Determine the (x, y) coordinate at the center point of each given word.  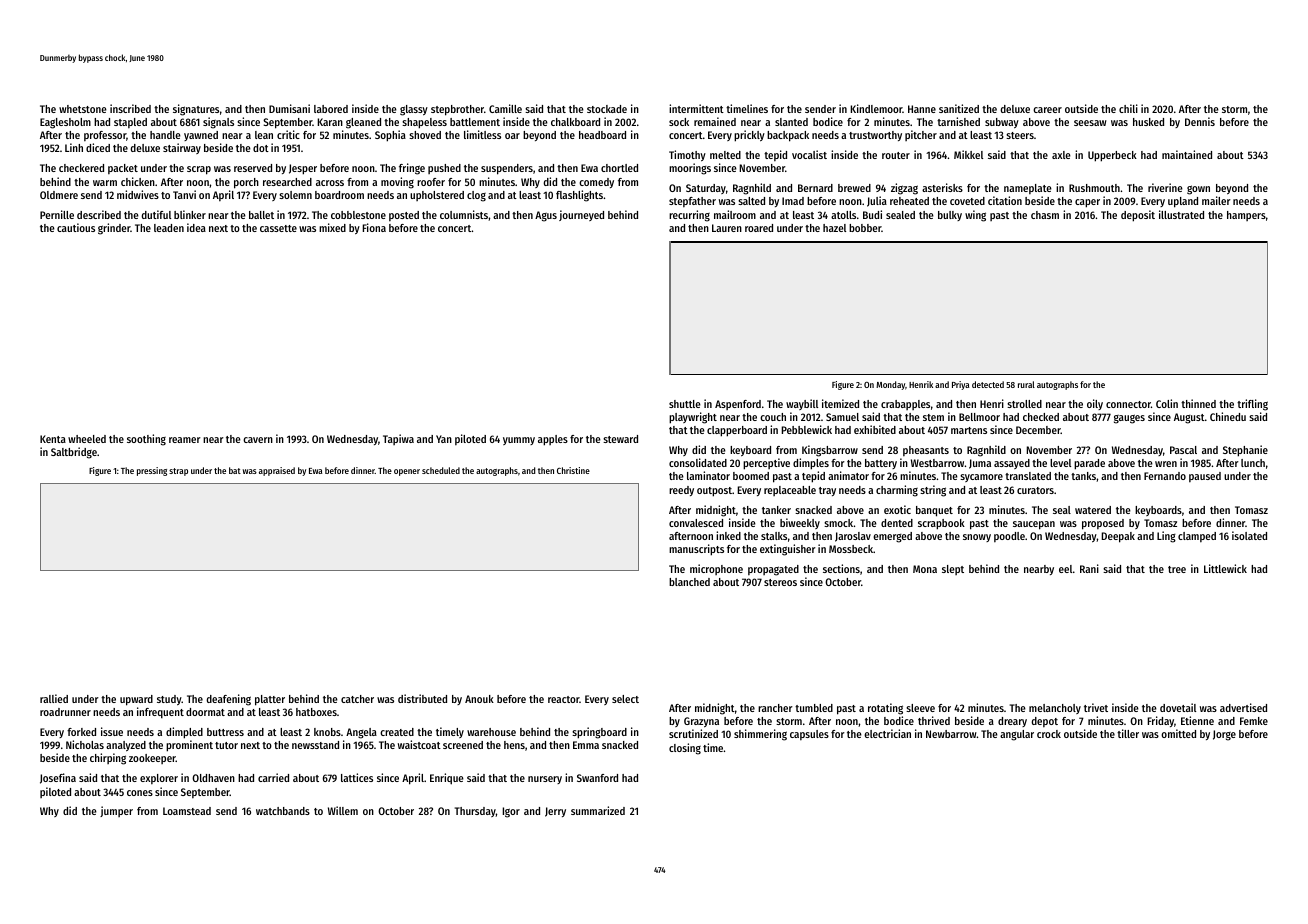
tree (1177, 569)
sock (679, 122)
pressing (152, 471)
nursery (545, 780)
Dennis (1200, 121)
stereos (780, 582)
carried (273, 777)
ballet (261, 215)
